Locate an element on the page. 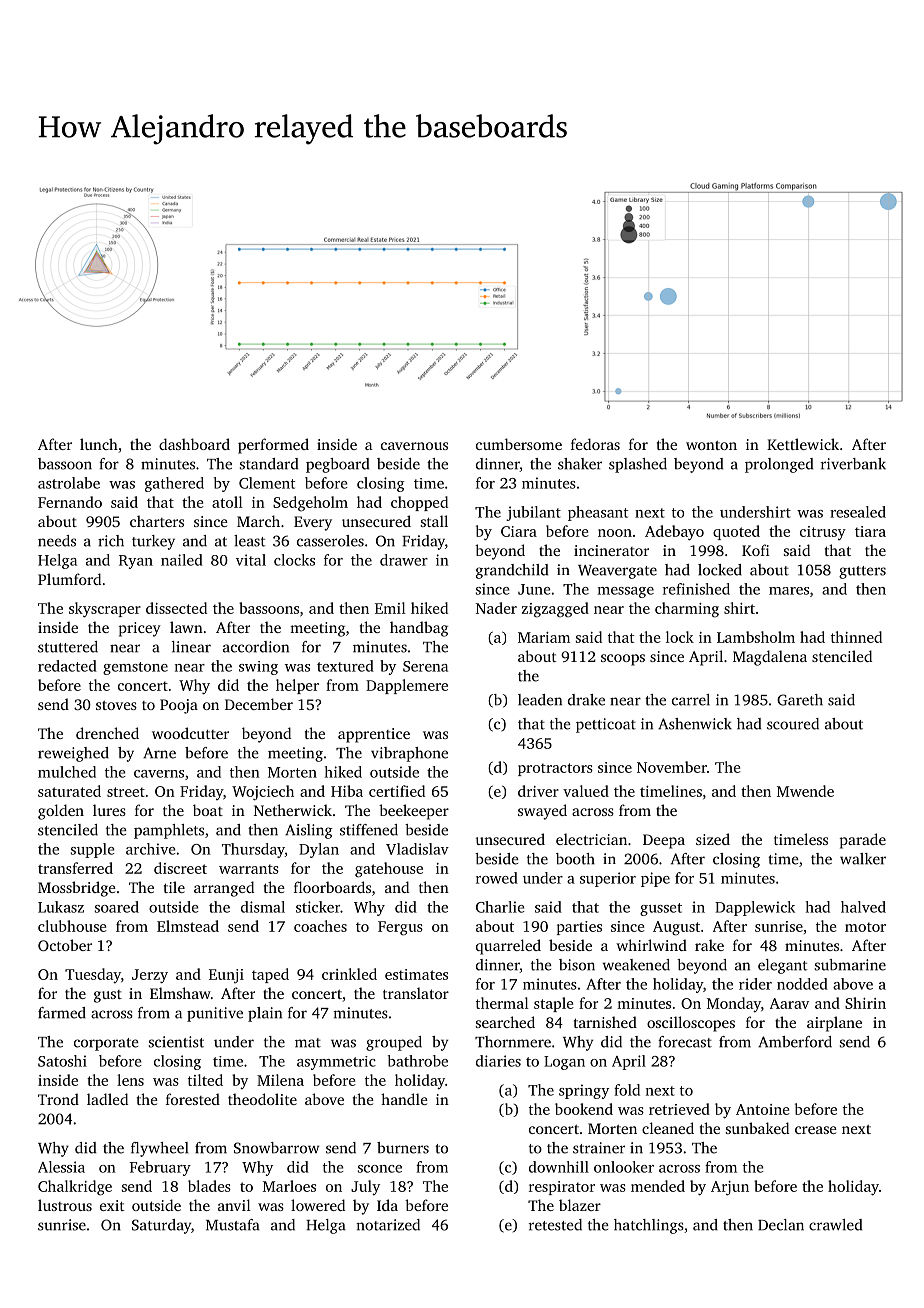 The width and height of the image is (924, 1308). searched is located at coordinates (505, 1022).
